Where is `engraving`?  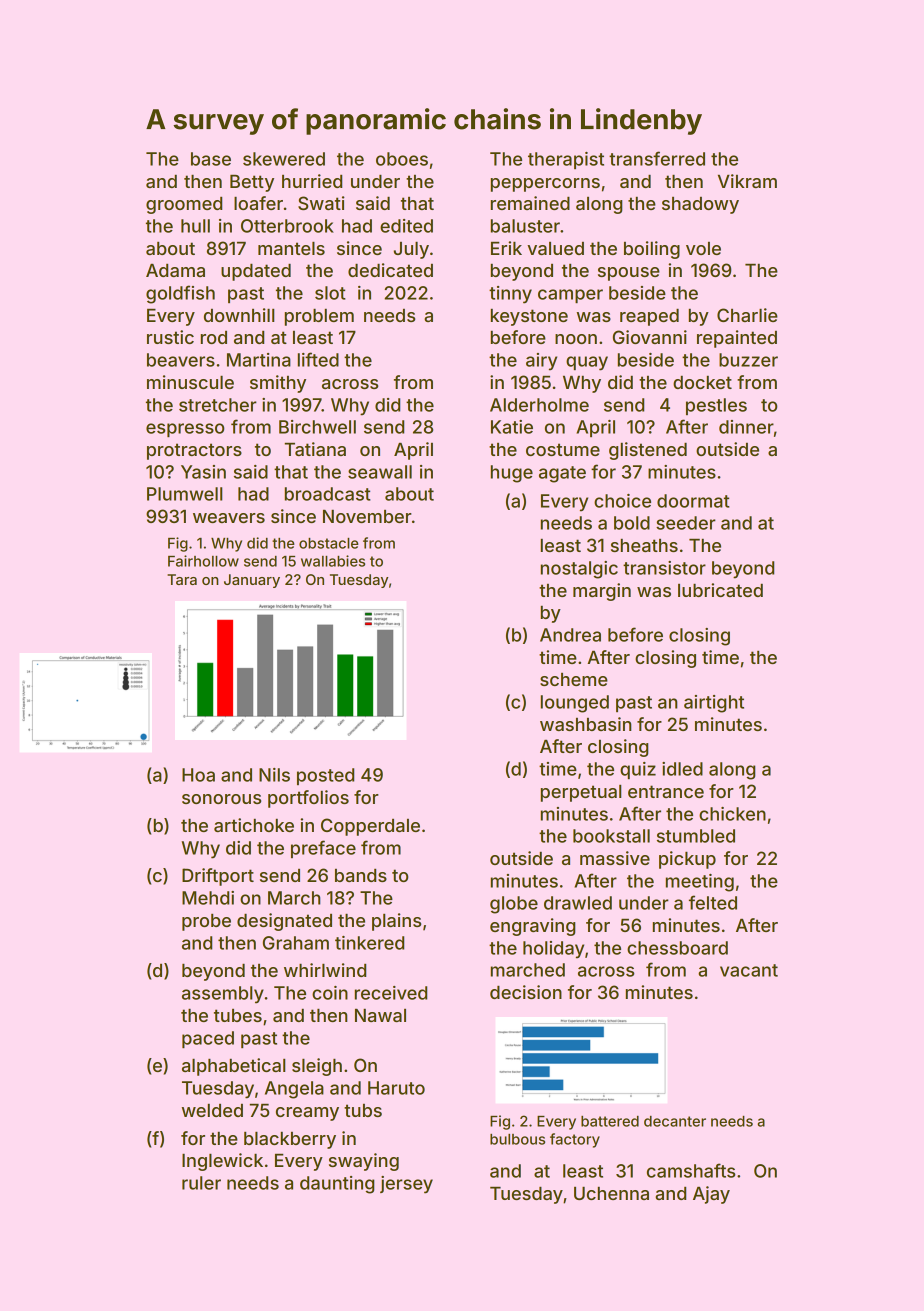
engraving is located at coordinates (533, 927).
